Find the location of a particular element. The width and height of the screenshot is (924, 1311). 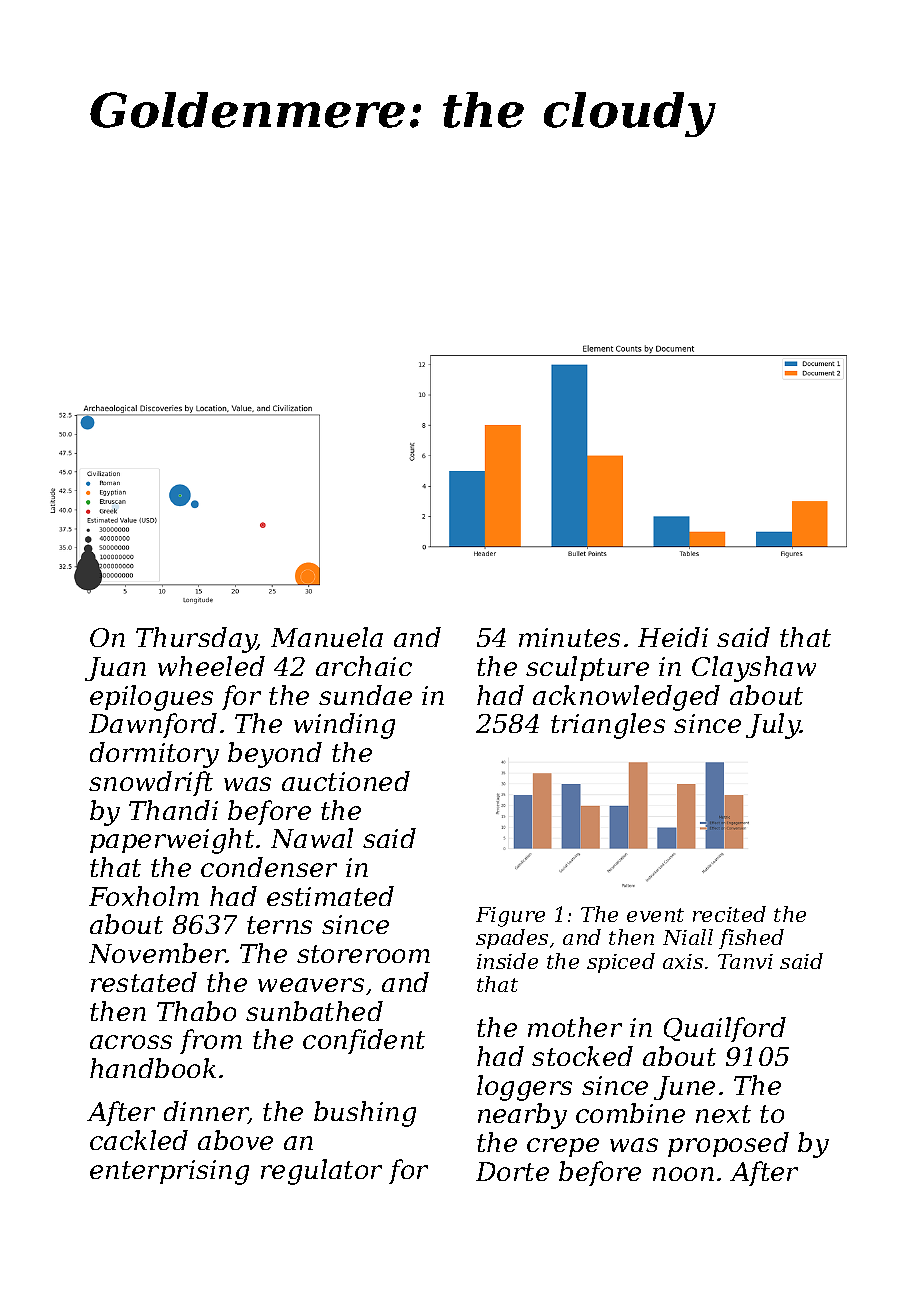

sculpture is located at coordinates (587, 668).
